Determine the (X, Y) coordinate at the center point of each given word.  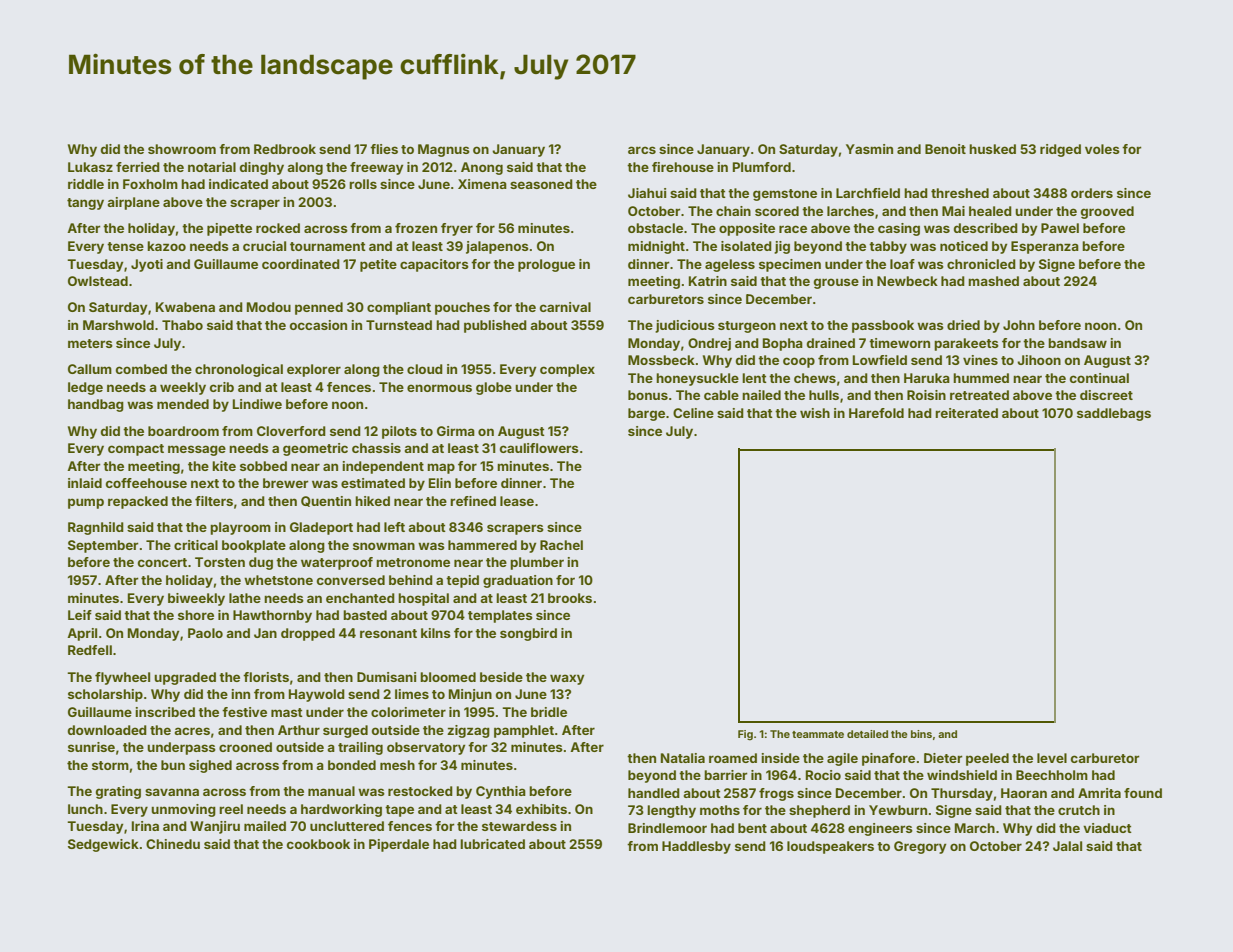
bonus (648, 395)
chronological (239, 370)
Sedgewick (103, 845)
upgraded (185, 678)
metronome (413, 562)
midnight (656, 247)
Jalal (1067, 846)
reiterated (966, 413)
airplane (133, 203)
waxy (567, 679)
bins (921, 734)
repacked (138, 502)
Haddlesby (696, 847)
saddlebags (1114, 414)
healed (990, 211)
